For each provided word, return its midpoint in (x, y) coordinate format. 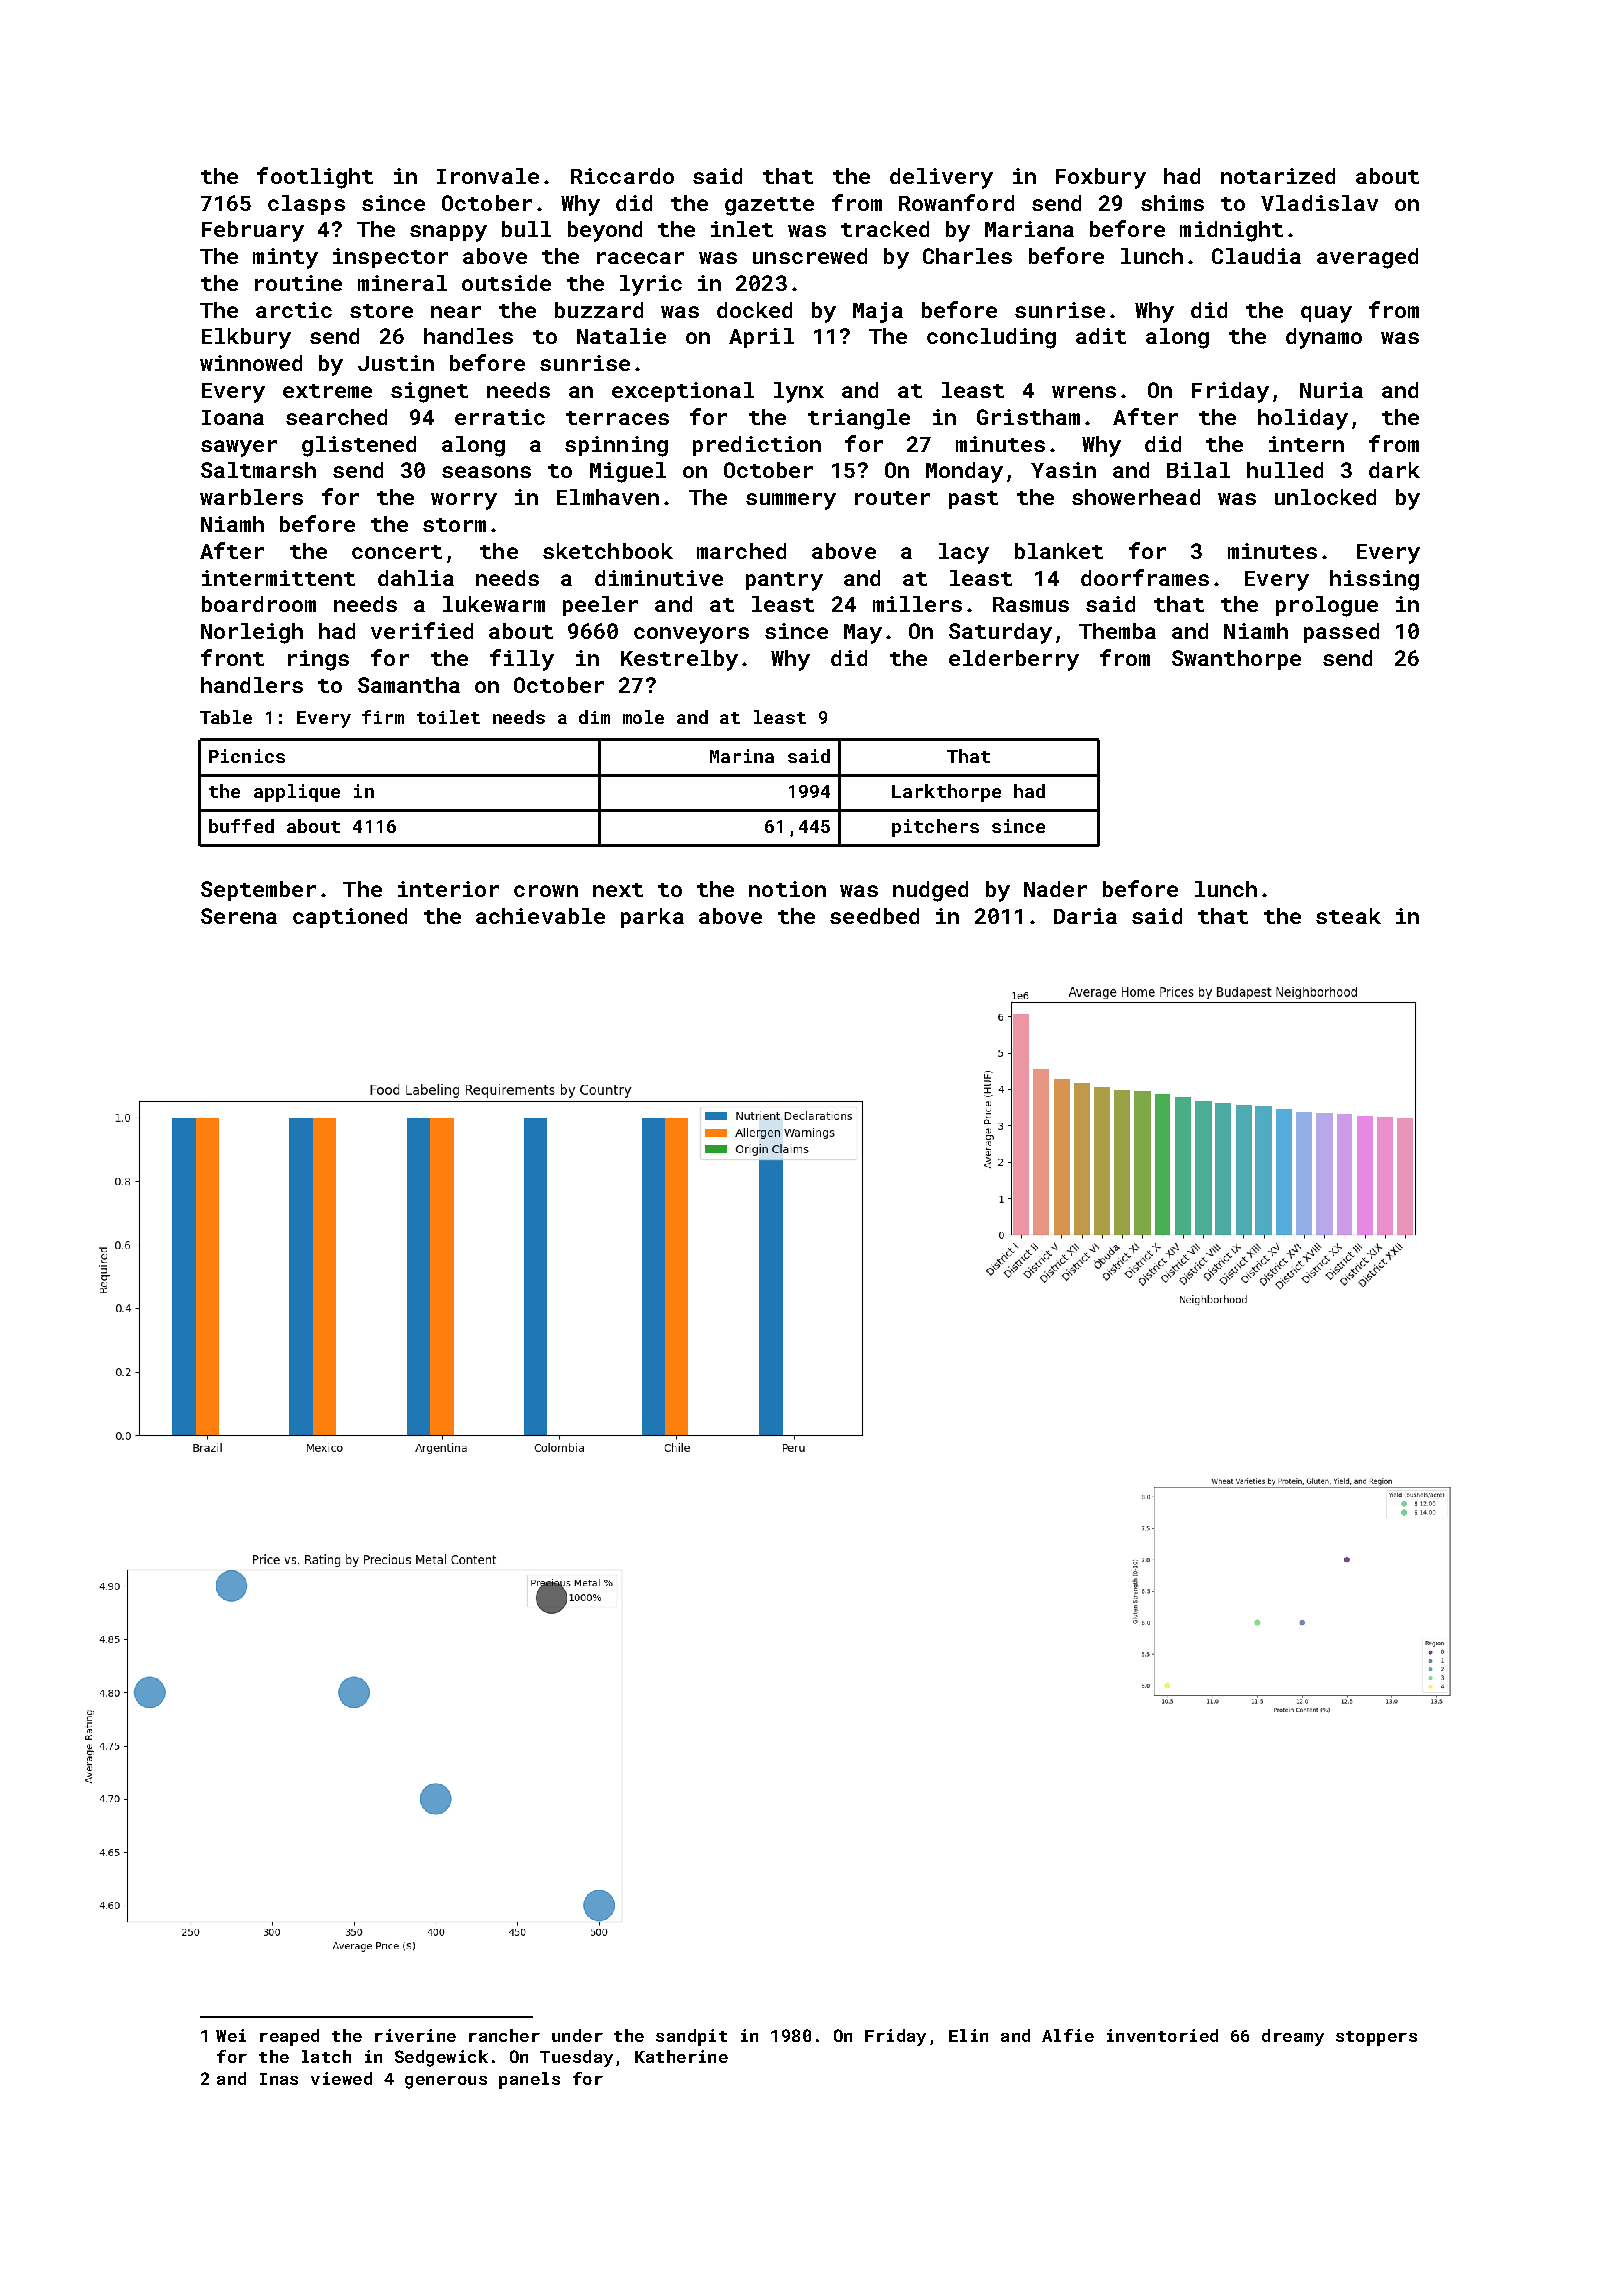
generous (446, 2082)
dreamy (1293, 2037)
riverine (415, 2035)
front (232, 657)
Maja (878, 312)
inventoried (1162, 2035)
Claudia (1256, 256)
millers (917, 604)
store (381, 311)
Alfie (1068, 2035)
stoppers (1376, 2038)
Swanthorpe (1236, 660)
